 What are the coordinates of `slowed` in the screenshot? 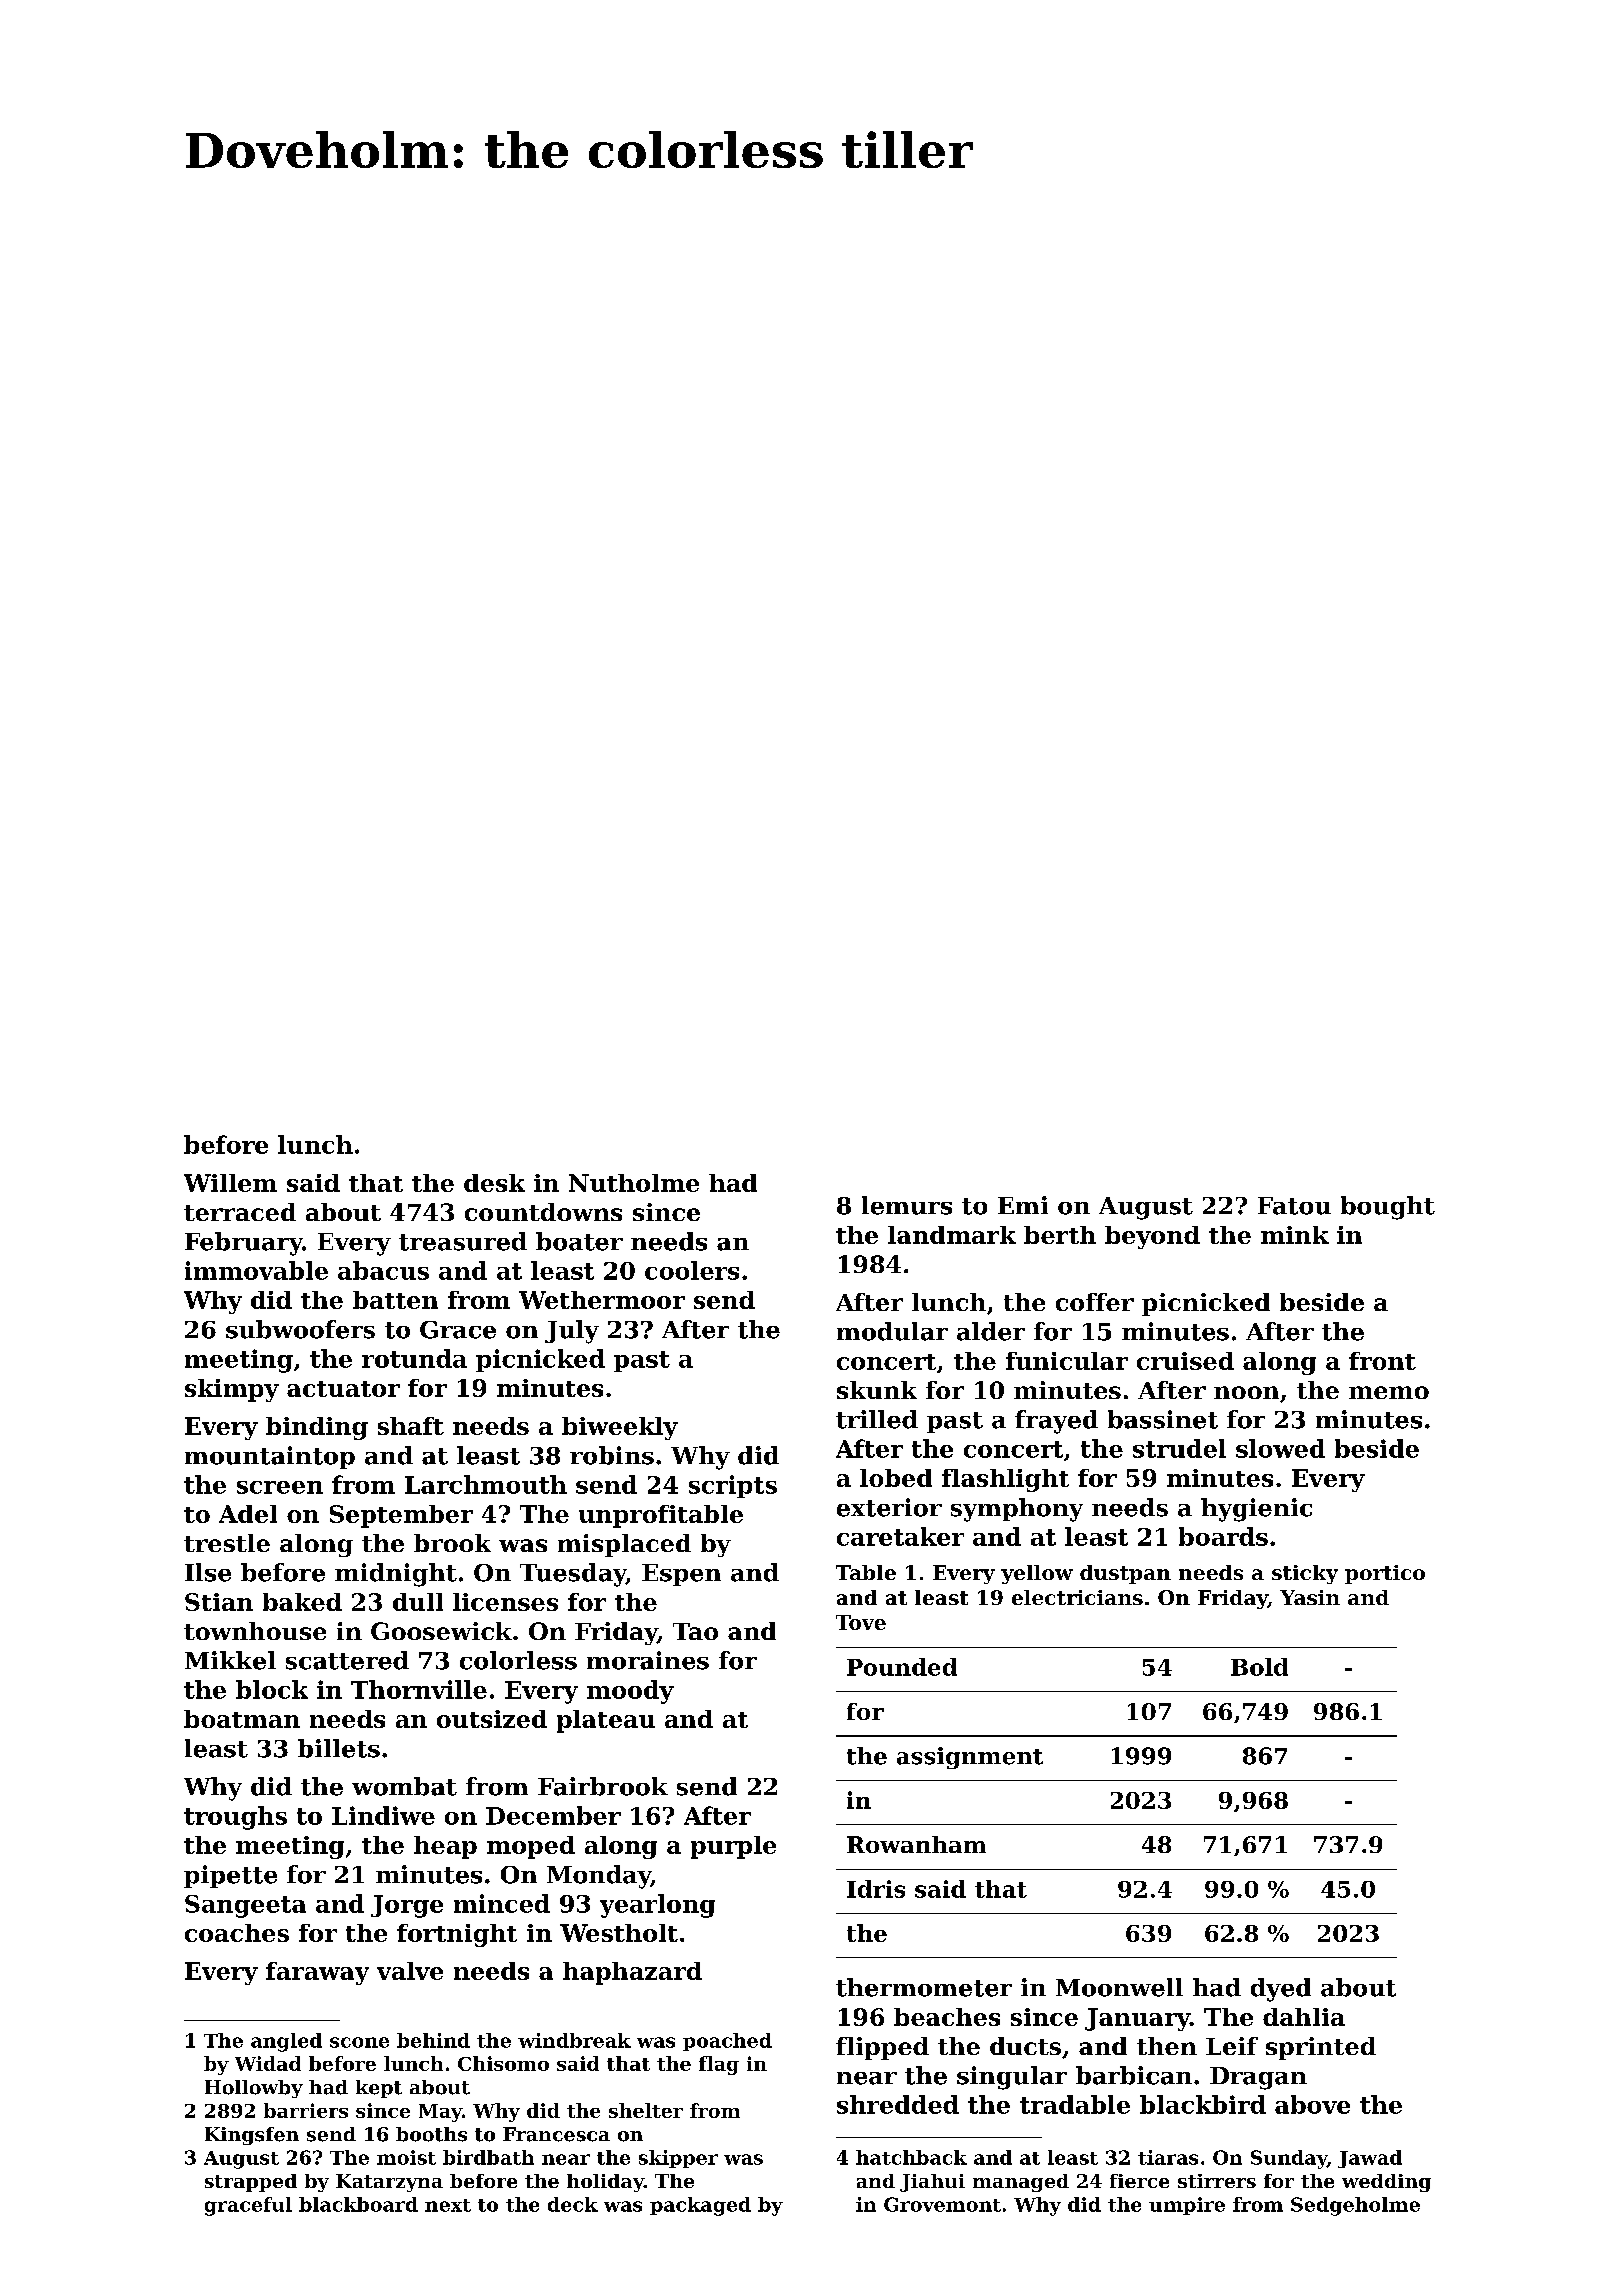 It's located at (1280, 1448).
